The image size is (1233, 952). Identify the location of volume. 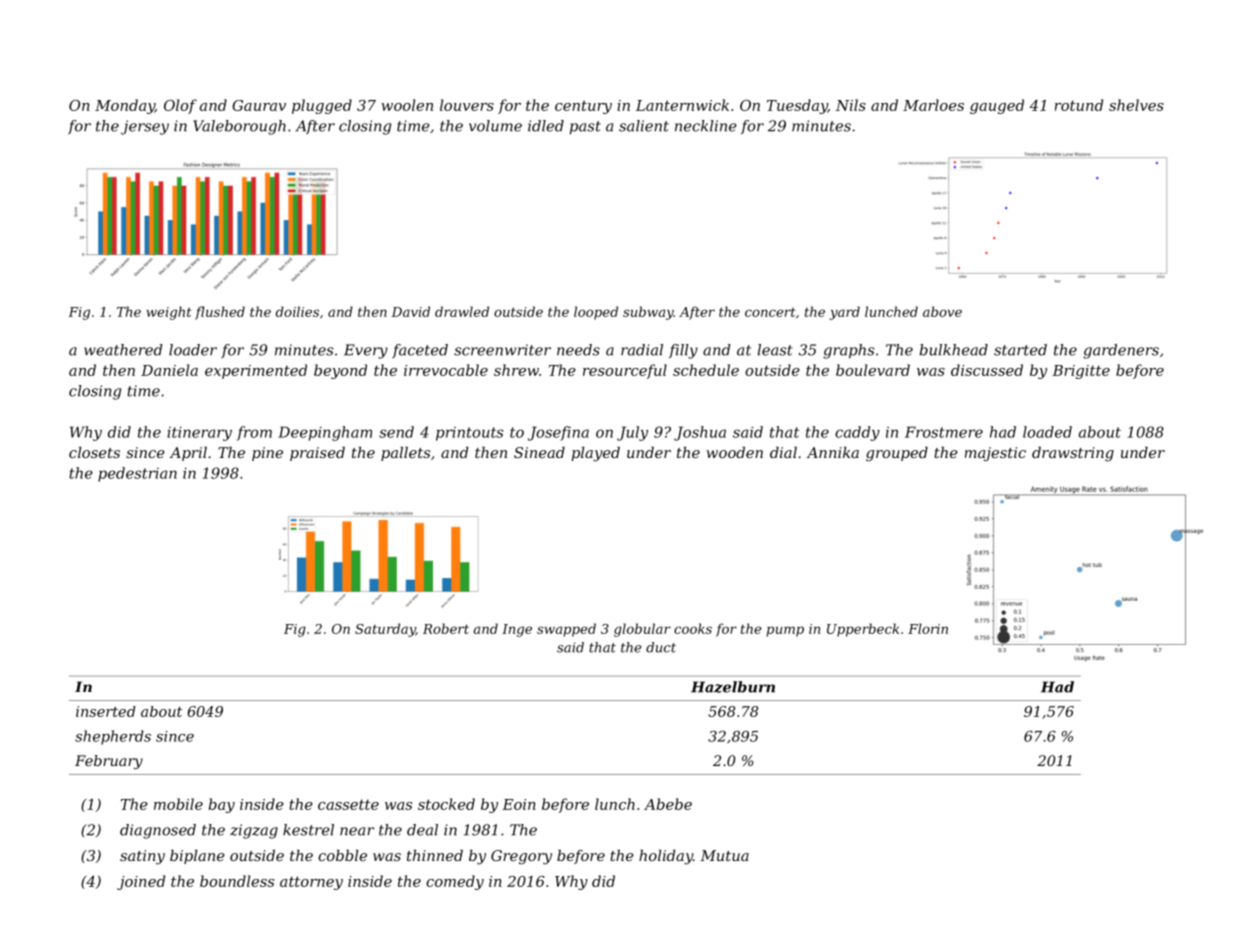
(495, 126).
